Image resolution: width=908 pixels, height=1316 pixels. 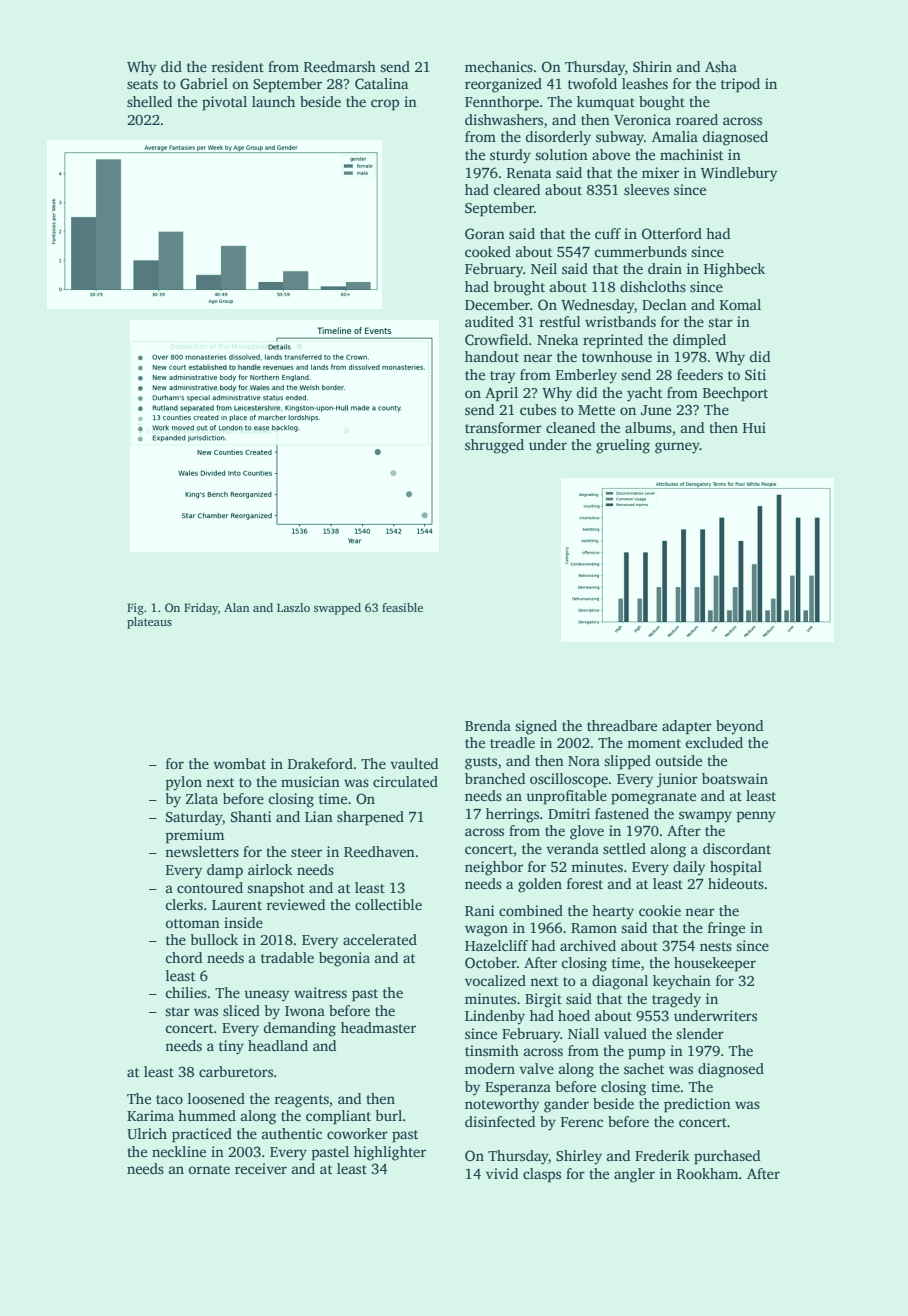 What do you see at coordinates (512, 815) in the image?
I see `herrings` at bounding box center [512, 815].
